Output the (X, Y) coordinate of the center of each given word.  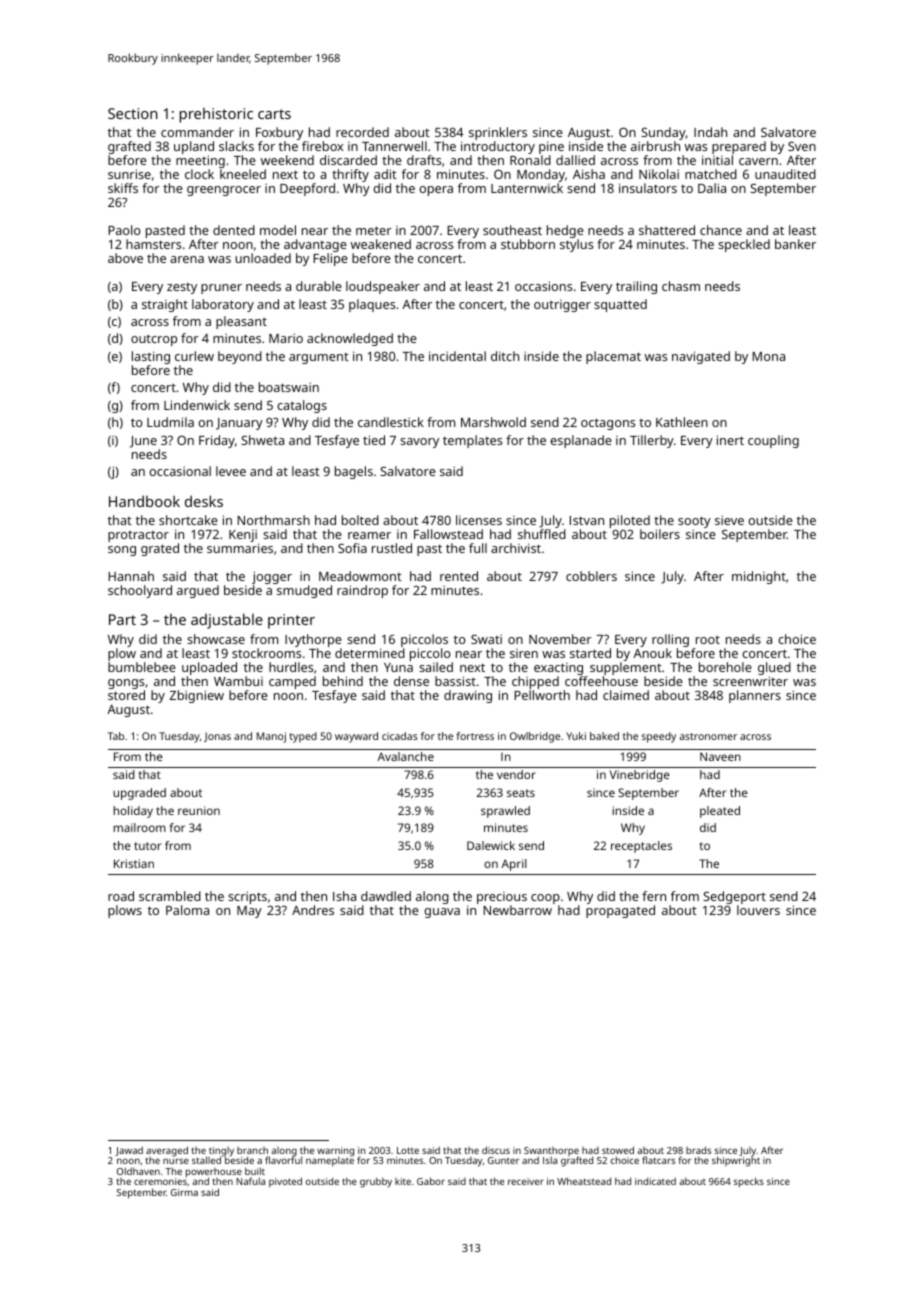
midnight (759, 577)
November (560, 639)
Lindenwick (197, 405)
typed (303, 737)
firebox (322, 146)
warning (335, 1152)
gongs (126, 684)
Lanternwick (527, 188)
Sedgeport (734, 897)
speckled (744, 245)
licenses (479, 520)
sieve (729, 520)
